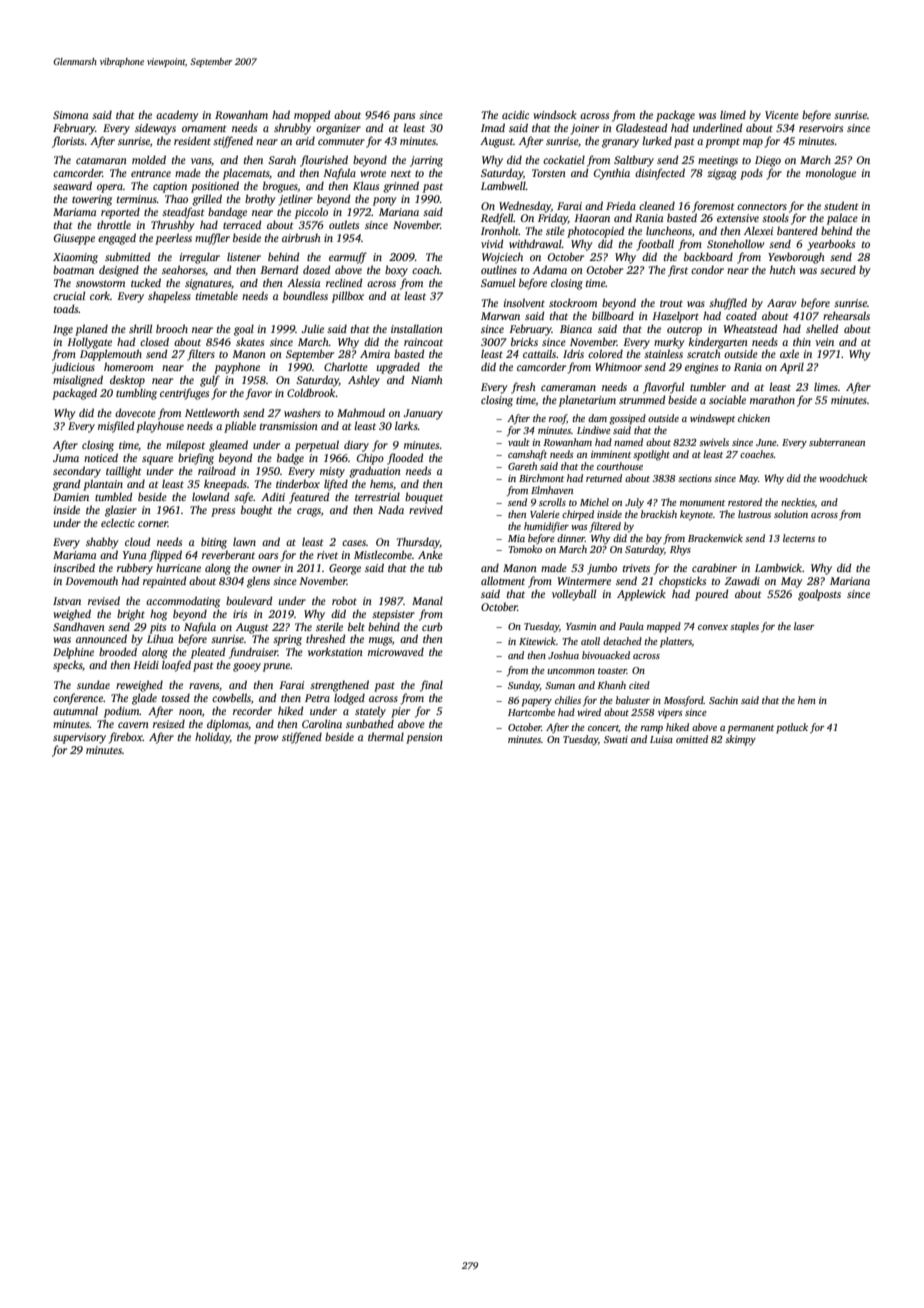 This page has height=1308, width=924. What do you see at coordinates (122, 712) in the page?
I see `podium` at bounding box center [122, 712].
